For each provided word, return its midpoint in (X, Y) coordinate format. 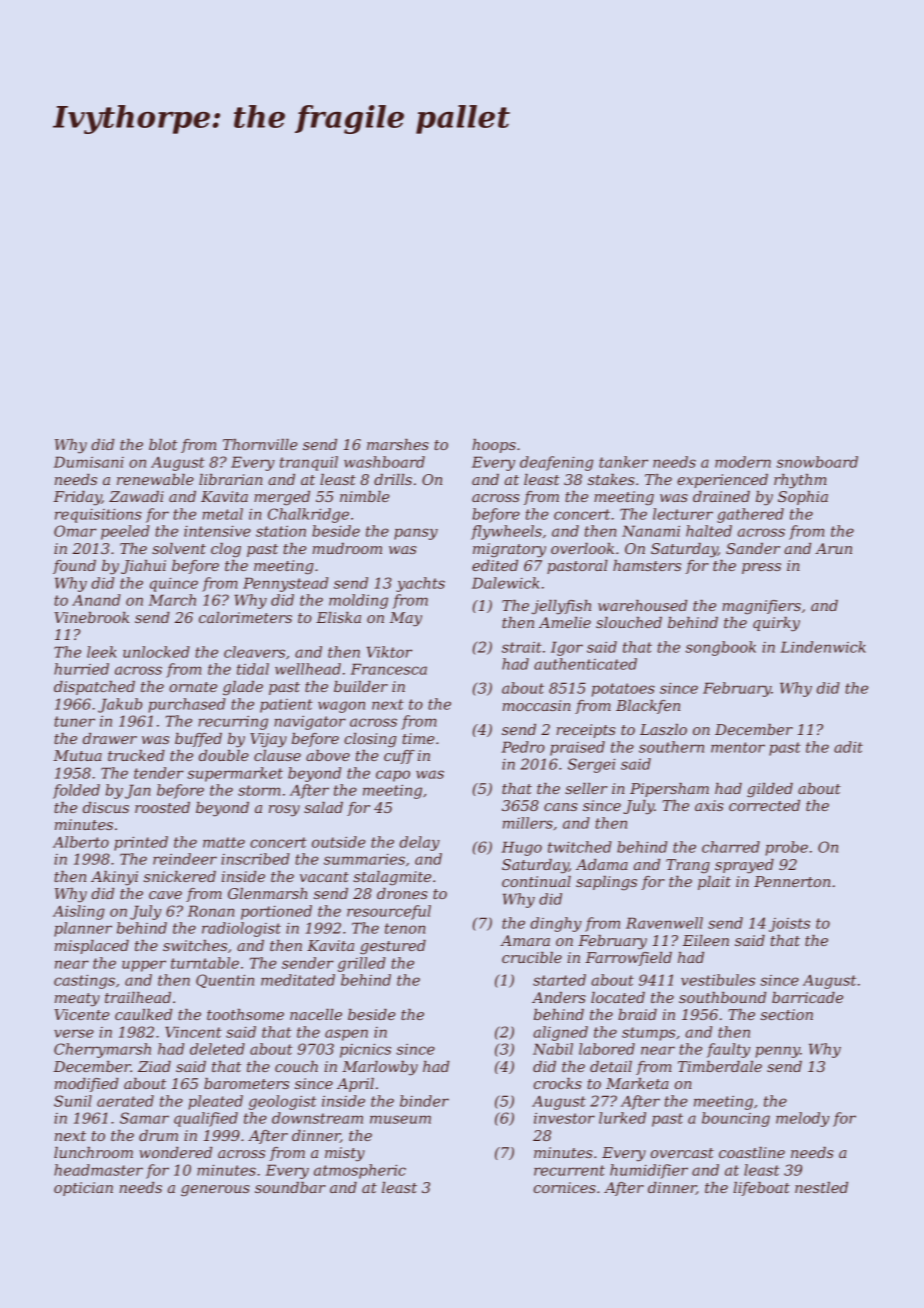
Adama (602, 864)
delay (419, 843)
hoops (494, 446)
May (406, 619)
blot (163, 444)
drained (721, 496)
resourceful (389, 912)
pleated (215, 1102)
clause (277, 755)
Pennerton (792, 881)
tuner (74, 721)
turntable (205, 963)
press (761, 568)
